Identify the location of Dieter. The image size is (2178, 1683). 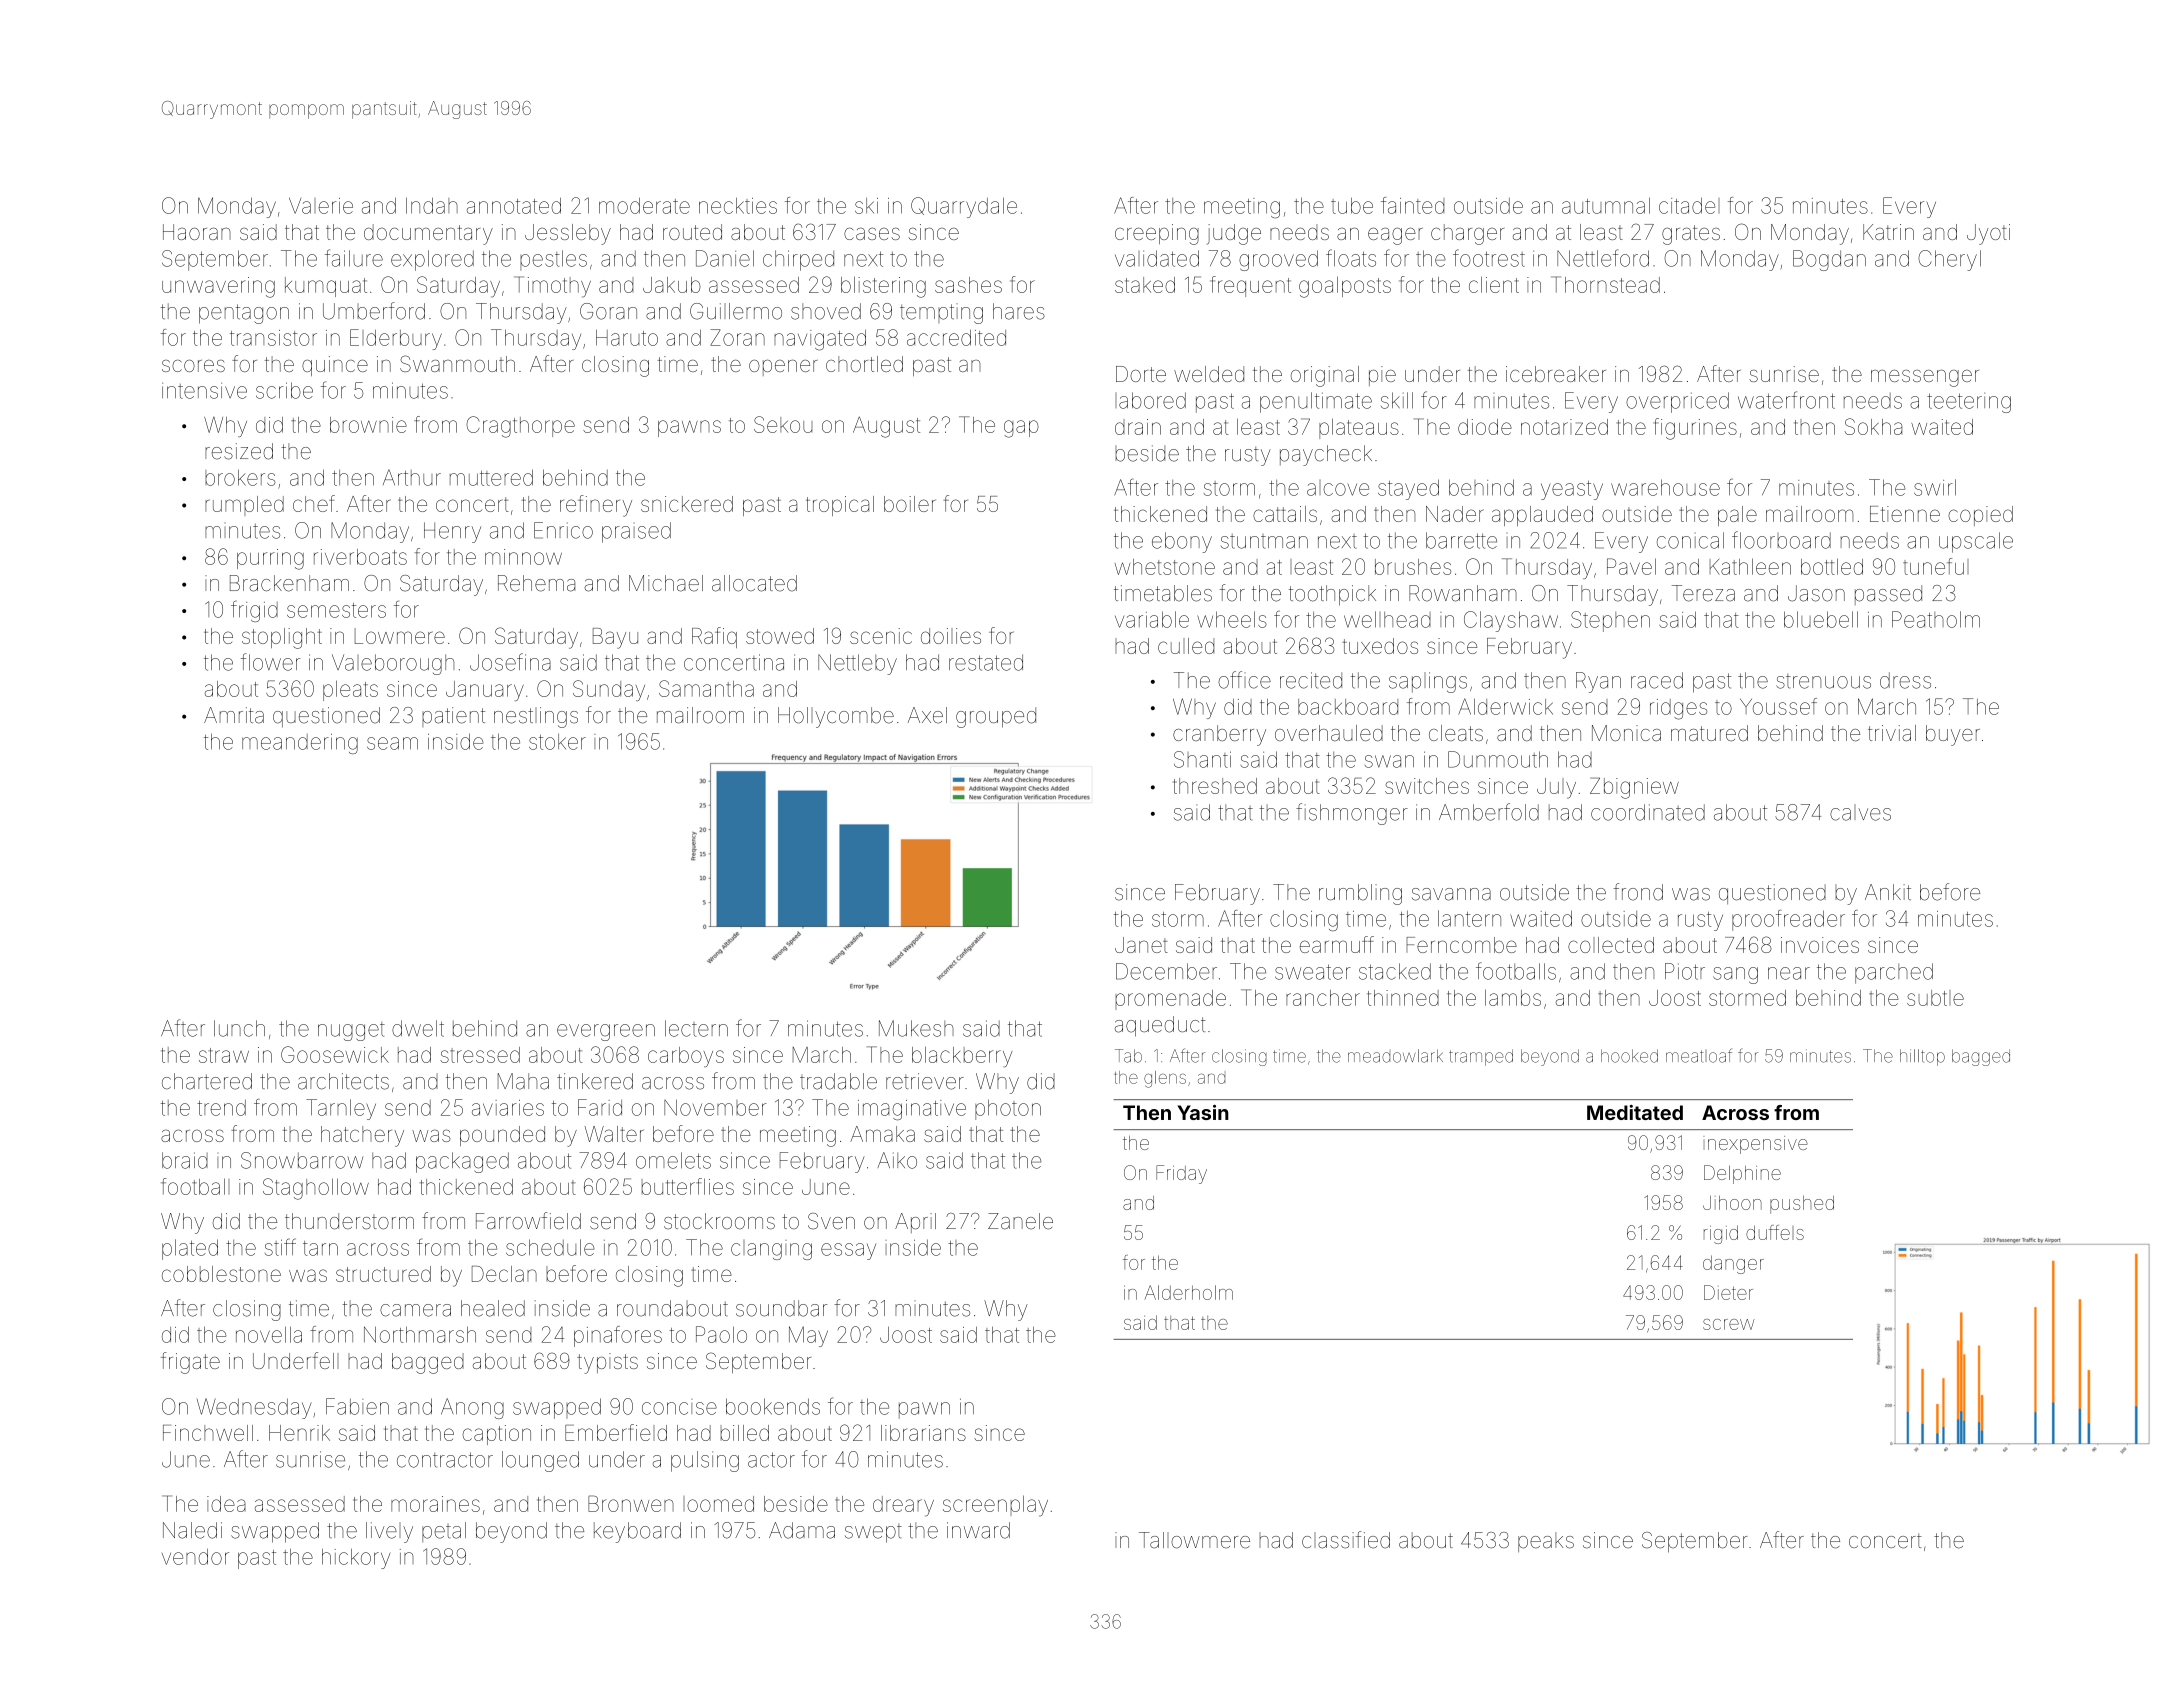
(1728, 1292).
